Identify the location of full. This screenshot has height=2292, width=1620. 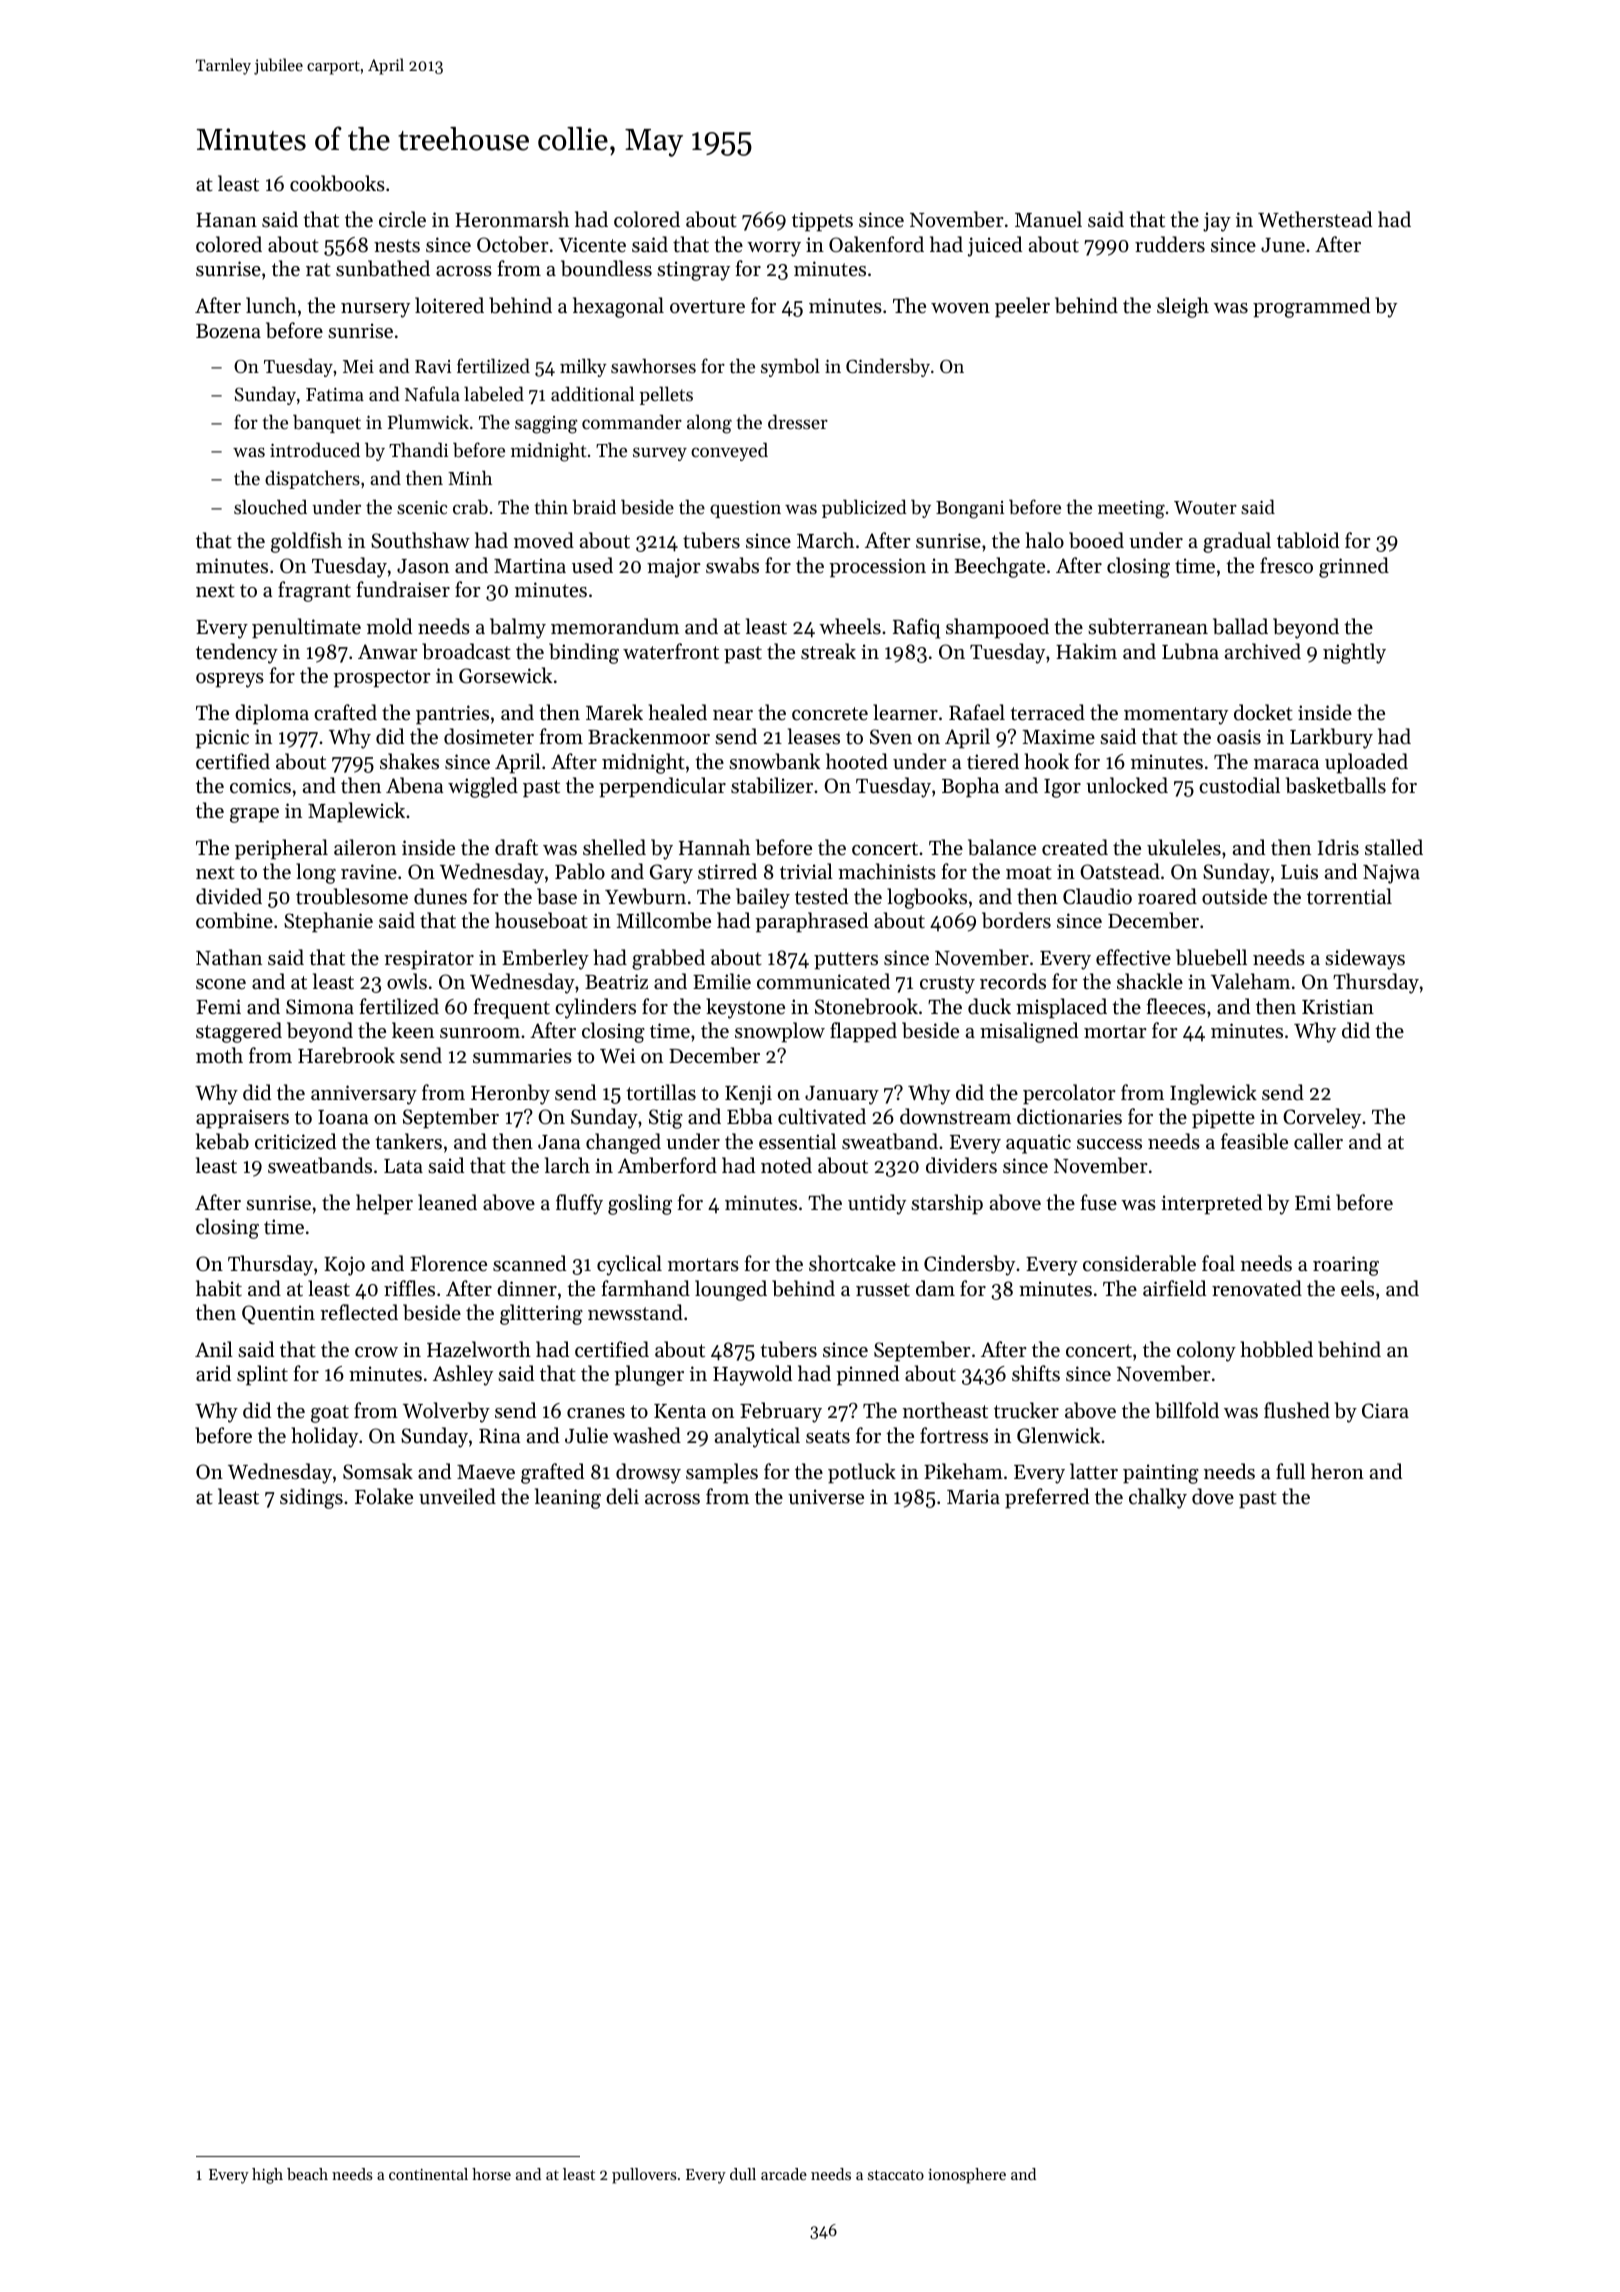
(1290, 1471).
